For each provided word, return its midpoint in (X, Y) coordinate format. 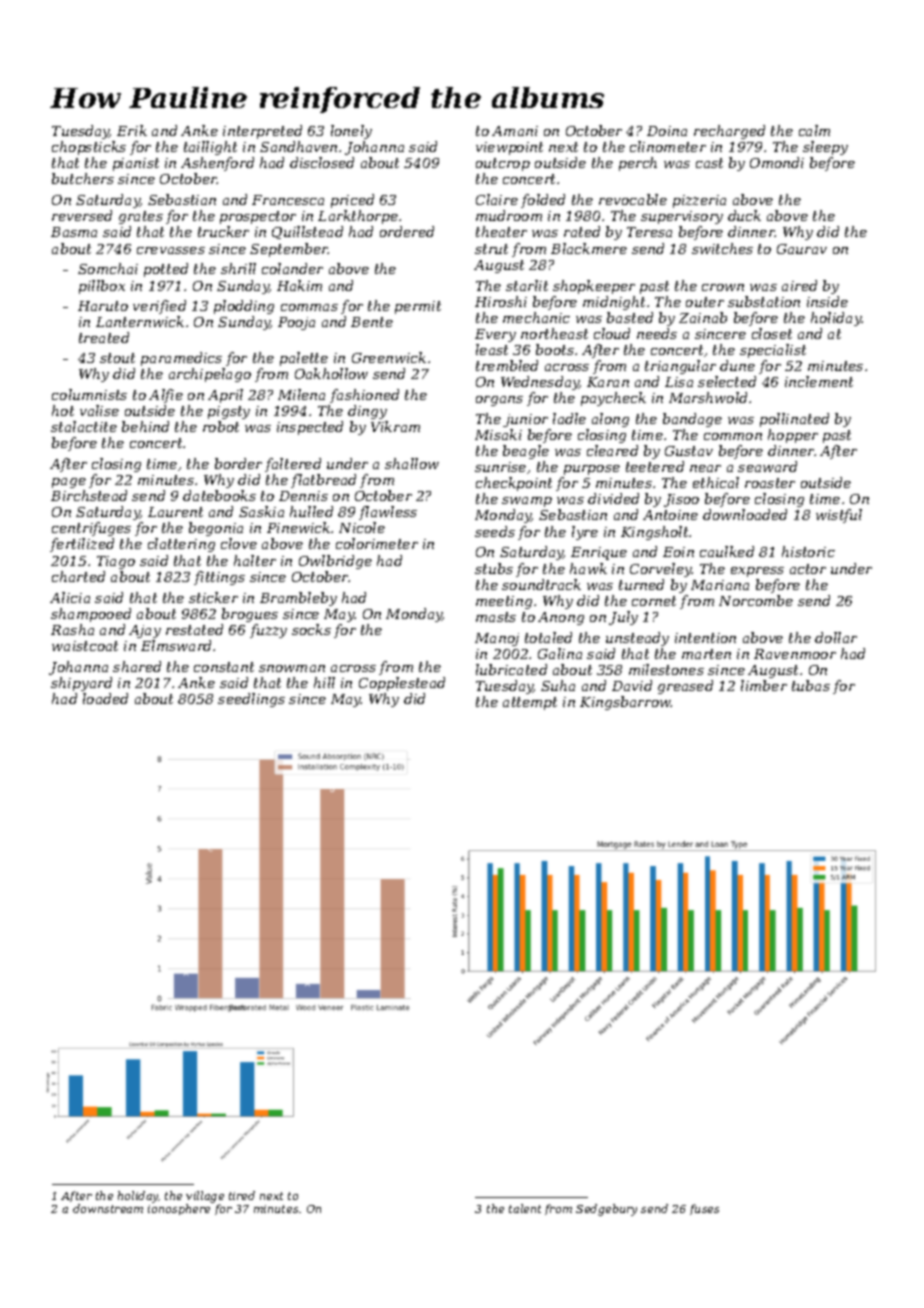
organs (499, 401)
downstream (108, 1208)
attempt (530, 703)
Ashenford (217, 164)
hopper (793, 436)
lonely (351, 132)
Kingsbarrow (625, 703)
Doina (667, 131)
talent (525, 1208)
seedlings (251, 700)
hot (63, 410)
